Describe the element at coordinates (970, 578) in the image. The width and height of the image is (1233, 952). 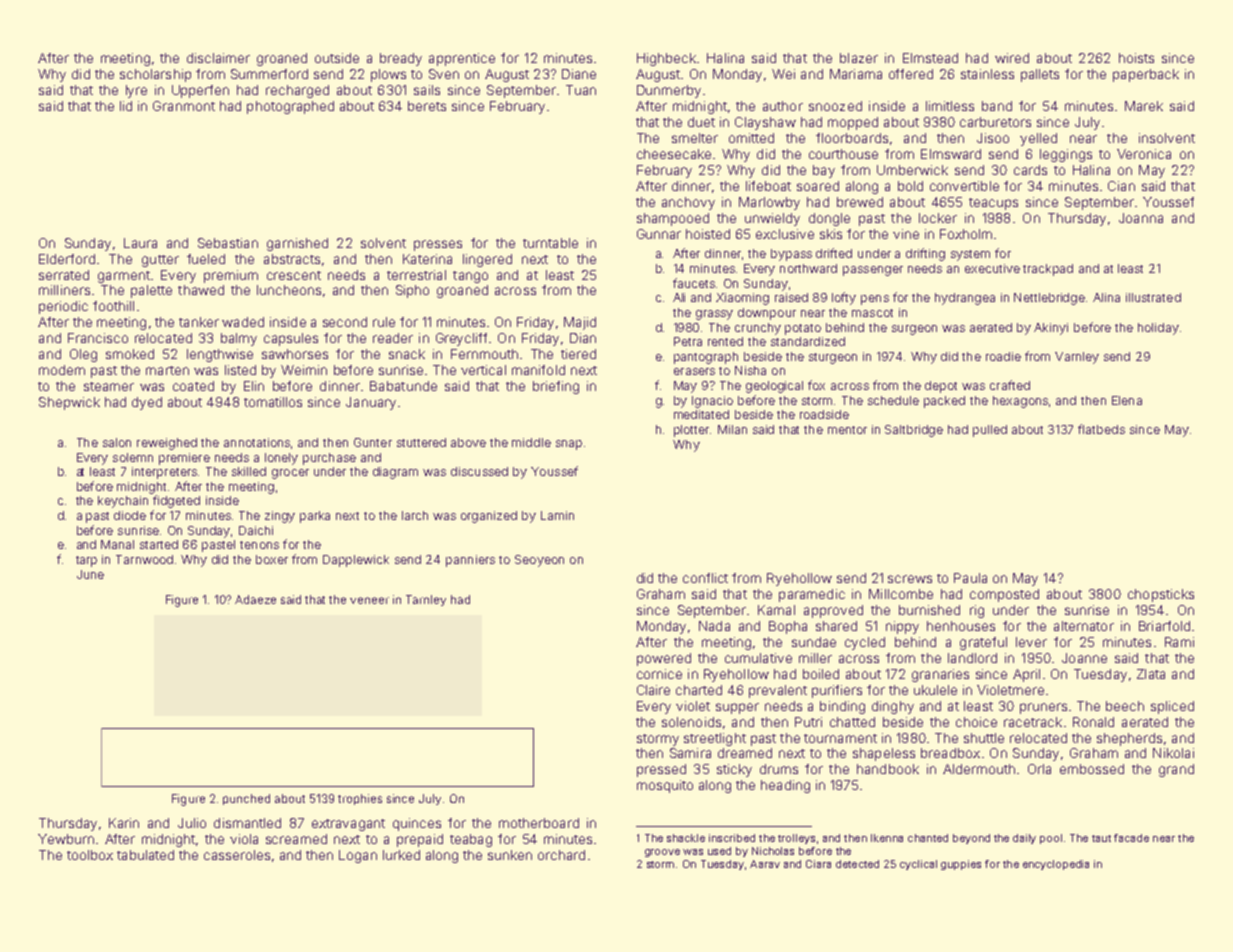
I see `Paula` at that location.
